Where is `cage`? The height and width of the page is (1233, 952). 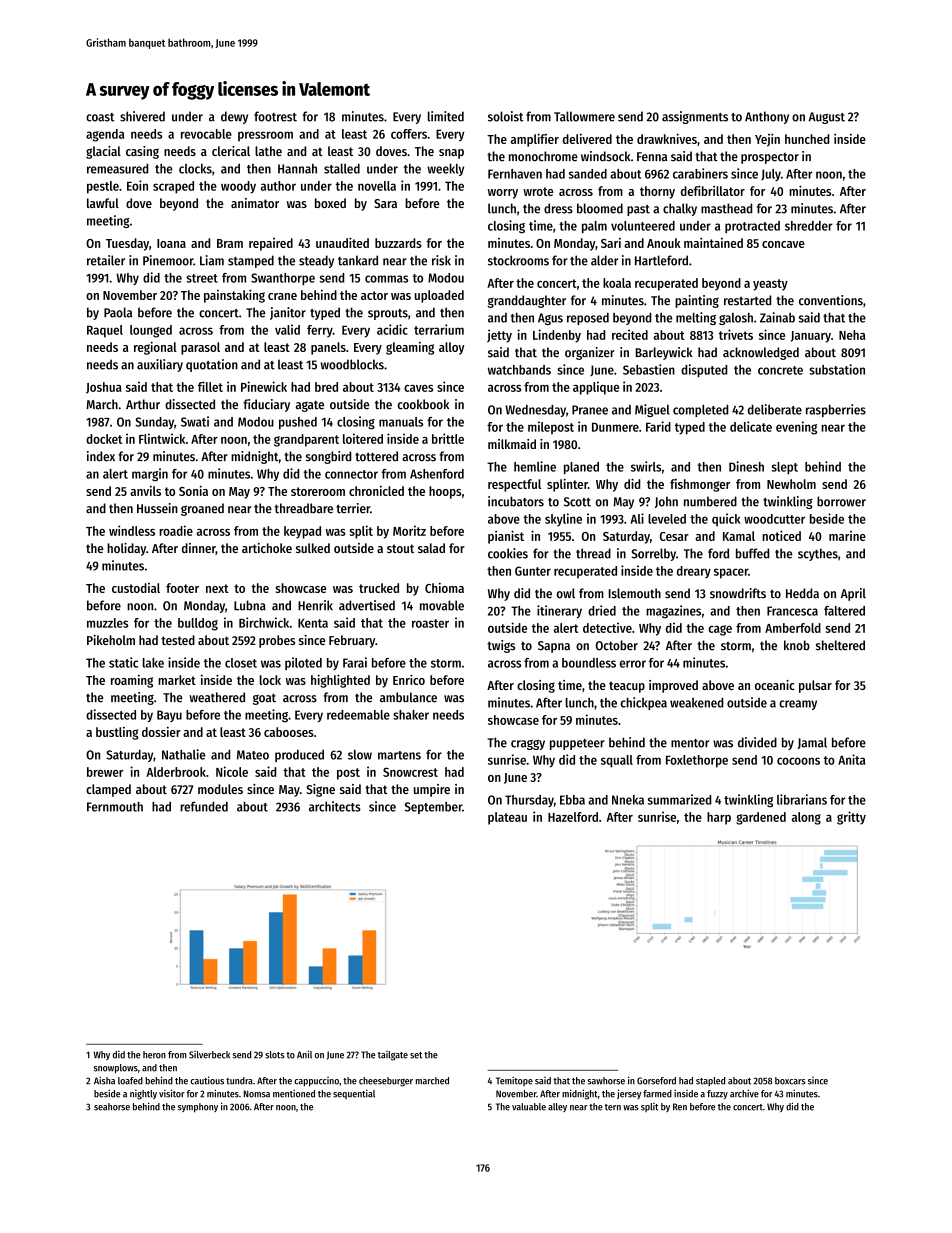 cage is located at coordinates (720, 630).
